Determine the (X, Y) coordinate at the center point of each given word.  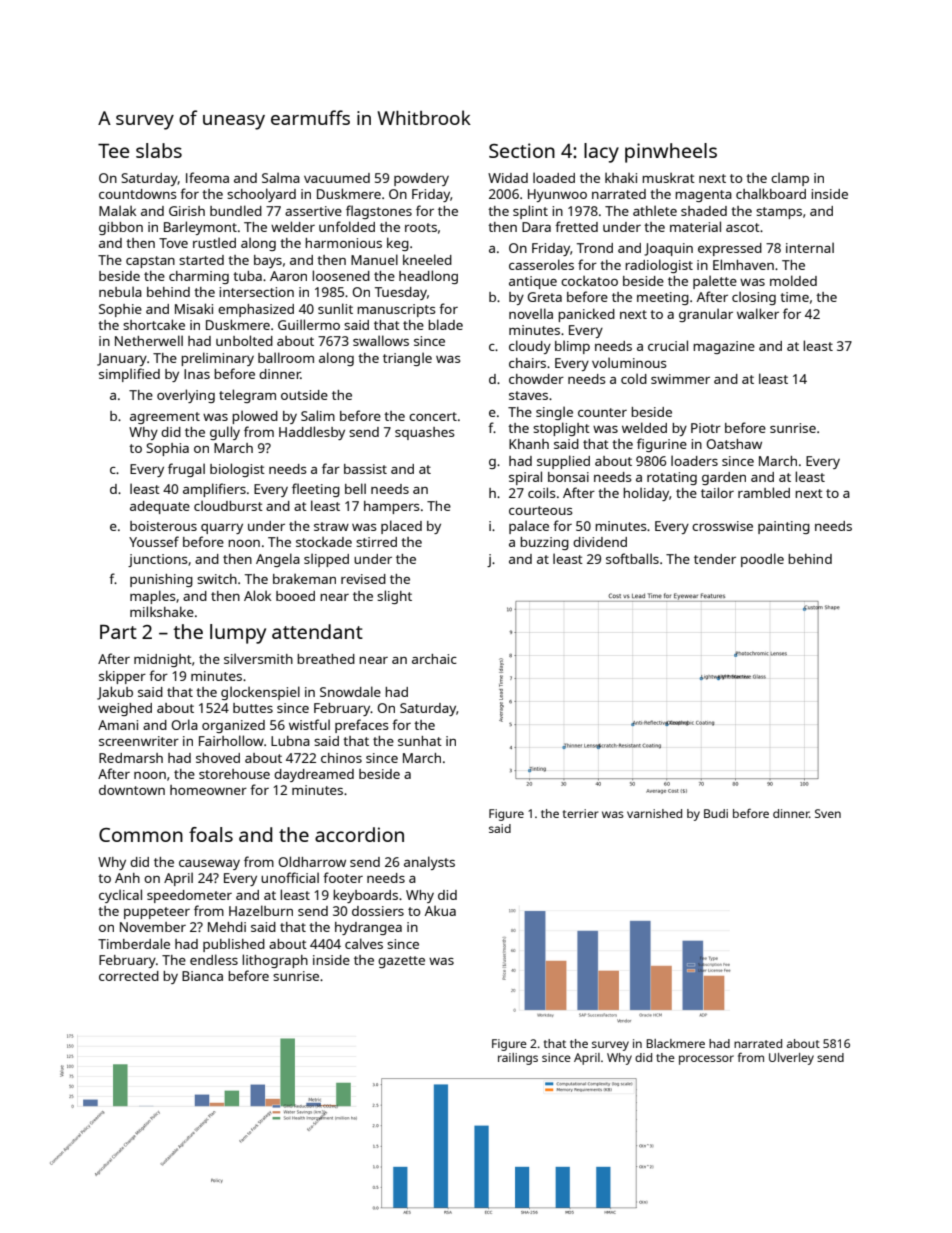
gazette (401, 962)
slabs (159, 150)
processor (706, 1060)
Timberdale (134, 943)
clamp (790, 179)
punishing (161, 580)
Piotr (706, 428)
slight (394, 597)
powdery (421, 179)
